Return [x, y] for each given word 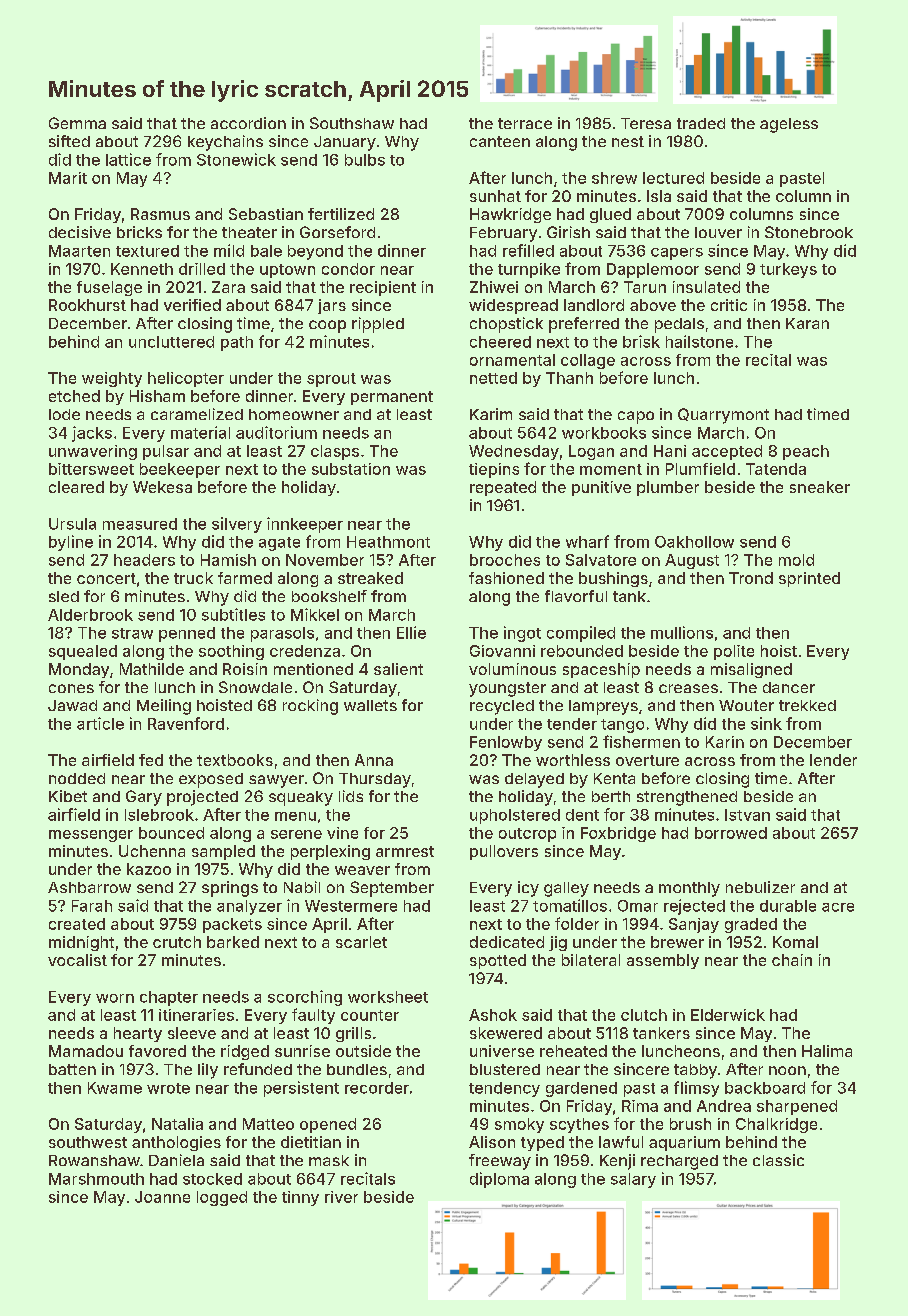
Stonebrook [809, 232]
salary [633, 1180]
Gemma [77, 123]
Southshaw [352, 123]
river [341, 1197]
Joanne [162, 1197]
